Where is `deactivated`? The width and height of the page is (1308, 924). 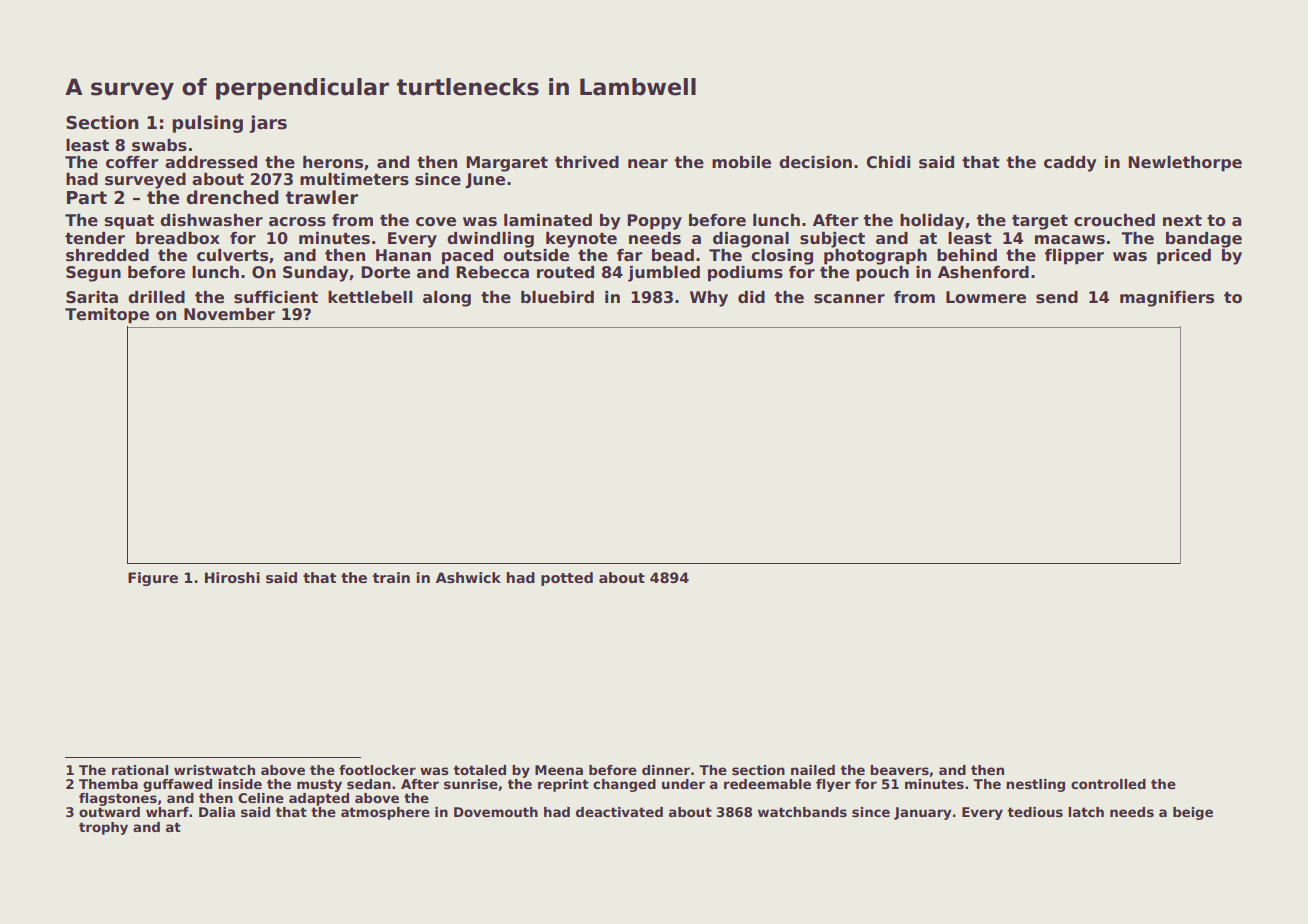 deactivated is located at coordinates (619, 812).
